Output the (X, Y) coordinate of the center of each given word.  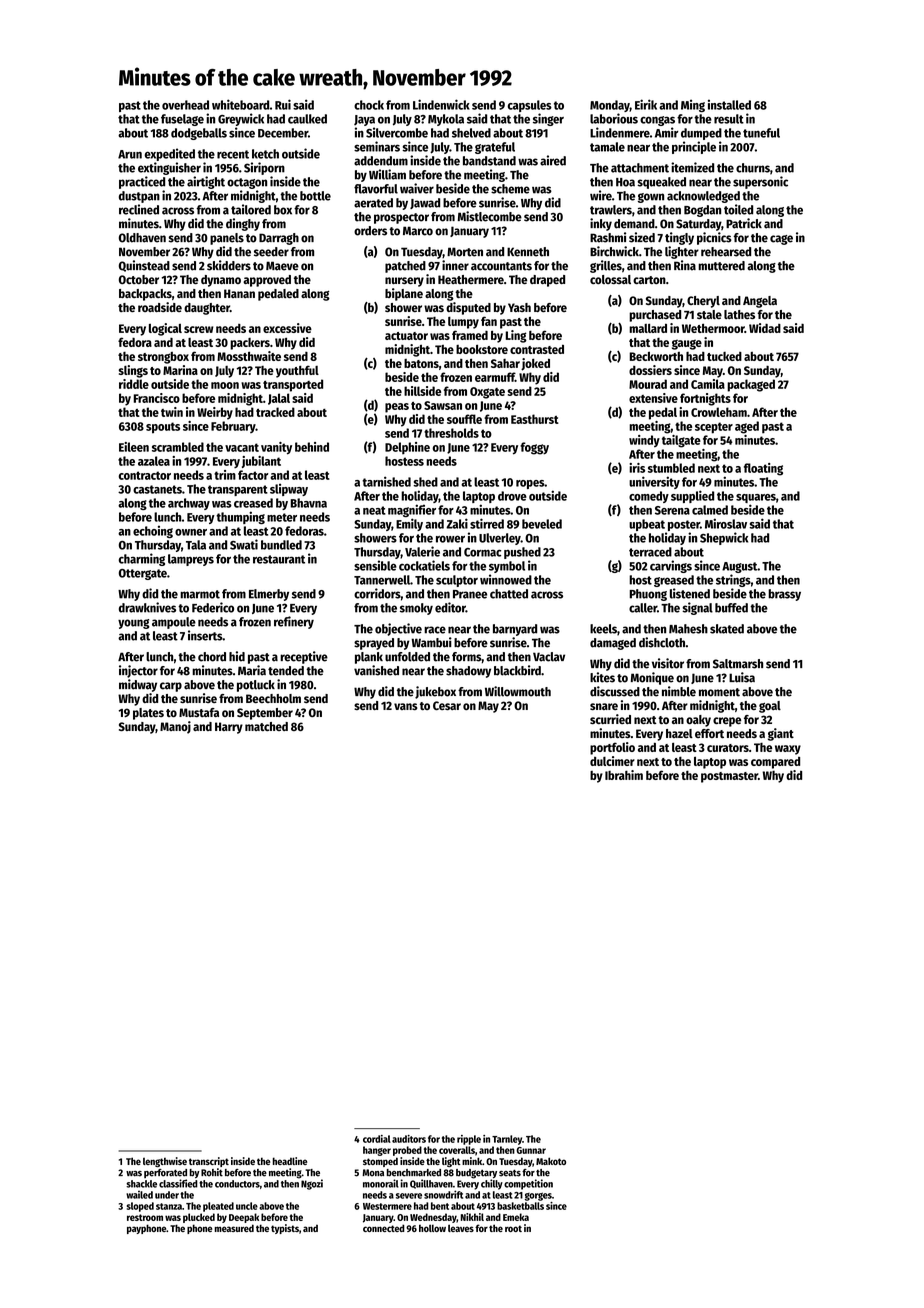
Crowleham (719, 412)
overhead (185, 105)
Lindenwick (441, 104)
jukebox (435, 692)
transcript (209, 1162)
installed (729, 104)
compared (775, 763)
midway (138, 685)
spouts (163, 428)
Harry (229, 728)
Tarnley (507, 1140)
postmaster (729, 777)
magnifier (412, 510)
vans (406, 706)
